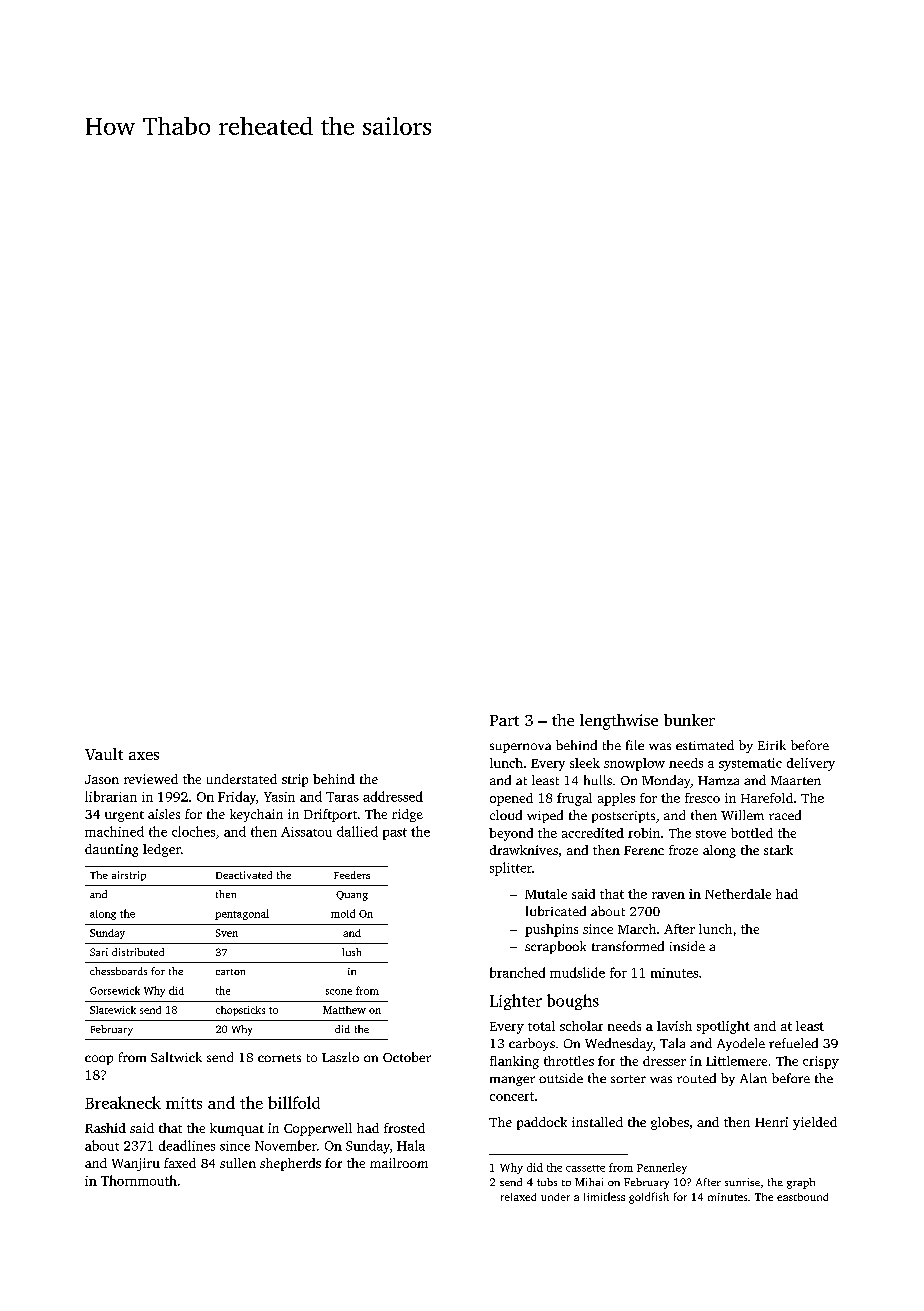 The image size is (924, 1311). I want to click on frosted, so click(404, 1128).
